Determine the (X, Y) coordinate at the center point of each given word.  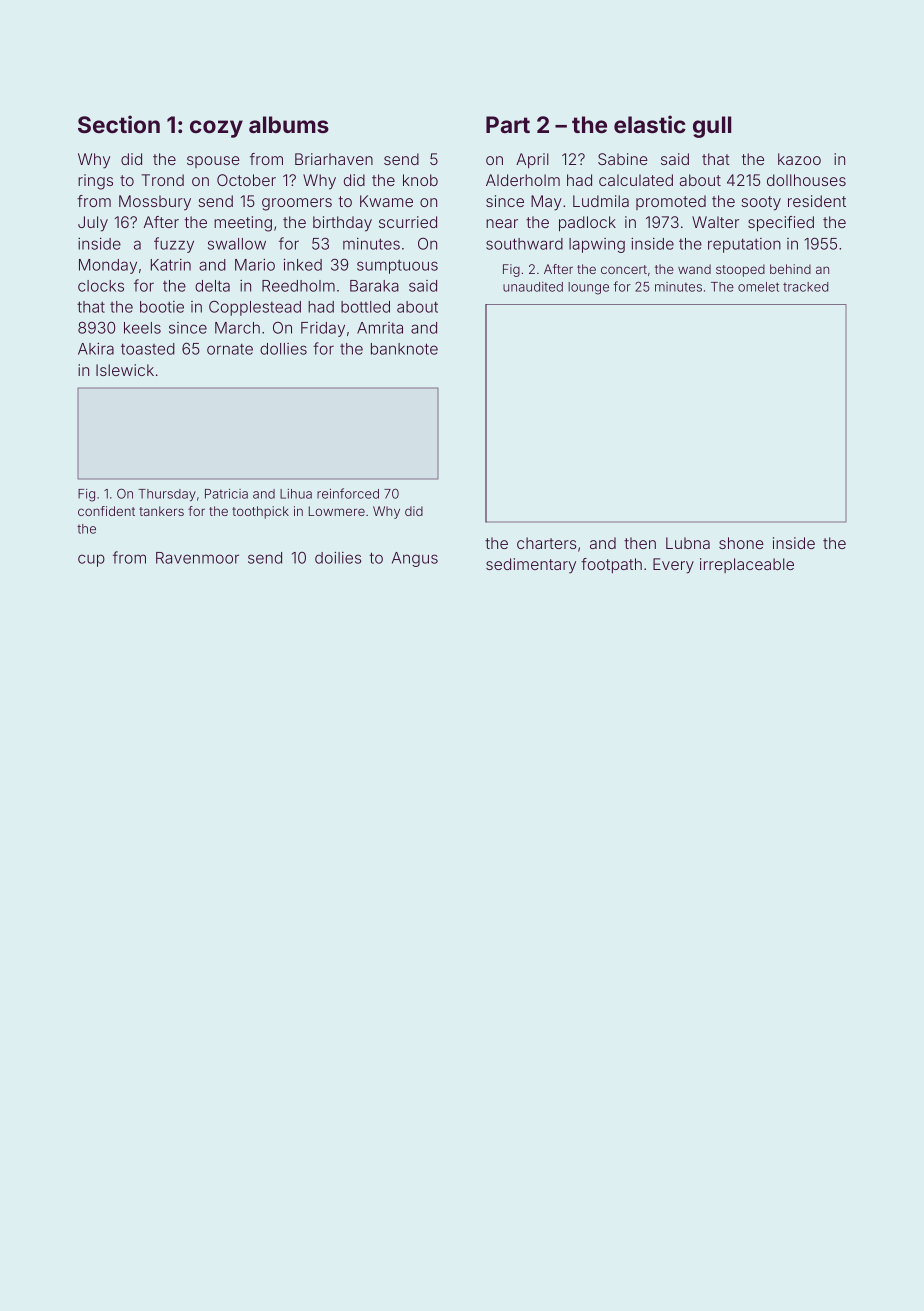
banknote (404, 349)
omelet (758, 287)
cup (91, 560)
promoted (671, 202)
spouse (213, 162)
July (93, 224)
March (237, 328)
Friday (323, 329)
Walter (715, 222)
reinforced (348, 493)
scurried (408, 222)
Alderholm (523, 180)
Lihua (296, 494)
